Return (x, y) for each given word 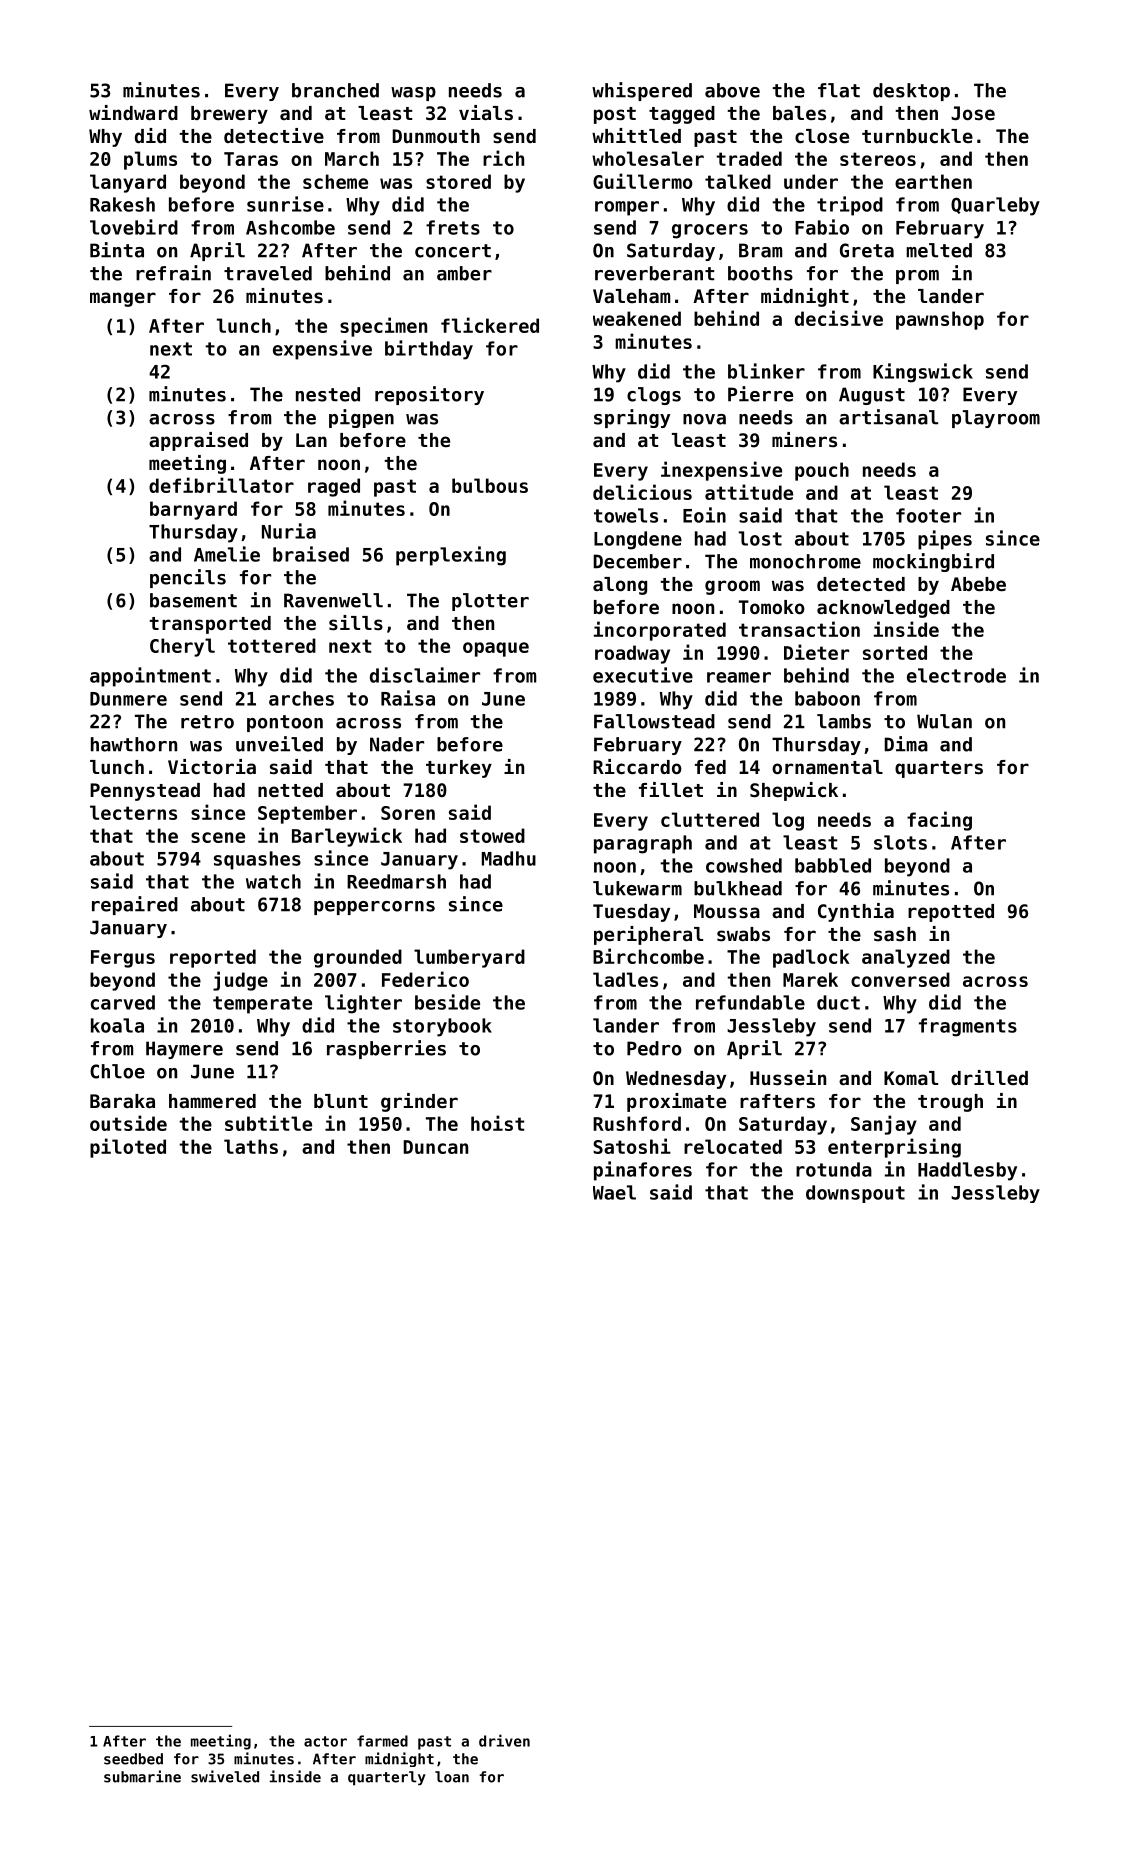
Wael (614, 1192)
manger (123, 299)
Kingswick (923, 373)
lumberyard (469, 958)
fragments (968, 1027)
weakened (637, 318)
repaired (135, 905)
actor (325, 1741)
